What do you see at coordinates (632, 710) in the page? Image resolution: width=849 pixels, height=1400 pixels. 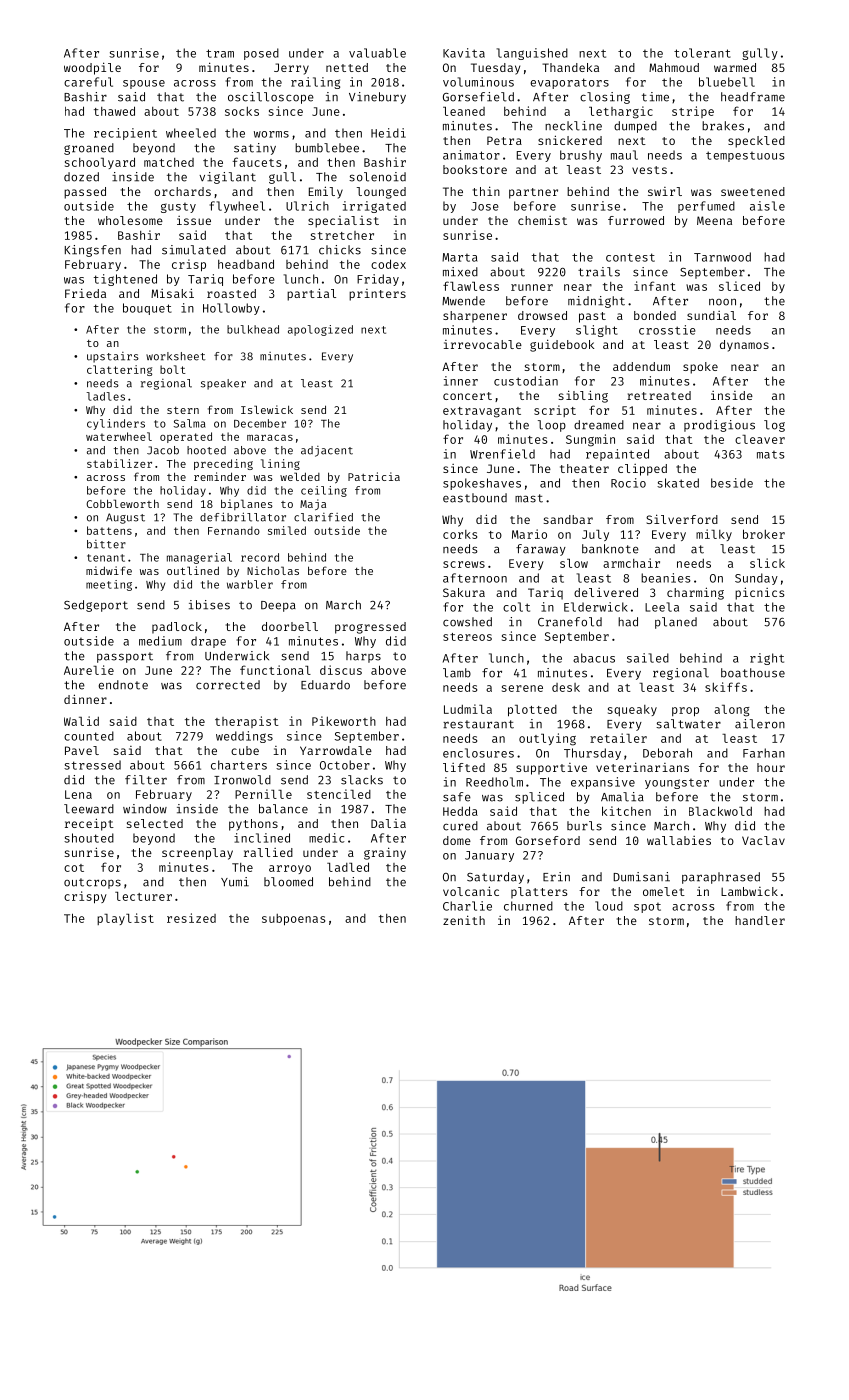 I see `squeaky` at bounding box center [632, 710].
